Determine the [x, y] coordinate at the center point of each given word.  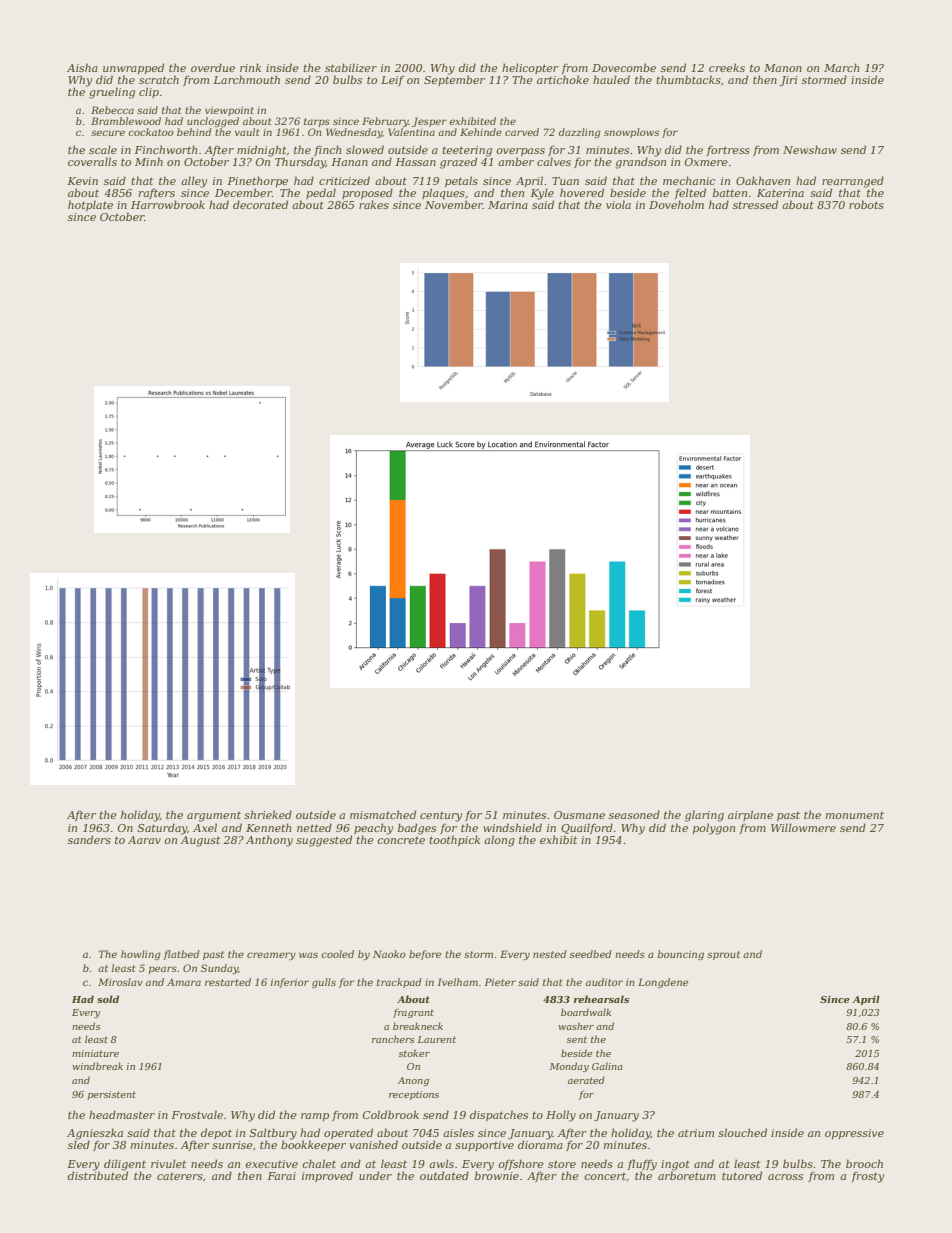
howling [141, 955]
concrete [401, 840]
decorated [260, 204]
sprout [723, 955]
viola [618, 204]
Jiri [788, 81]
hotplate [90, 205]
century [441, 817]
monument [855, 815]
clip [149, 92]
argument [214, 817]
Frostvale [197, 1114]
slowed [365, 149]
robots [866, 204]
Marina [508, 205]
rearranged [853, 182]
